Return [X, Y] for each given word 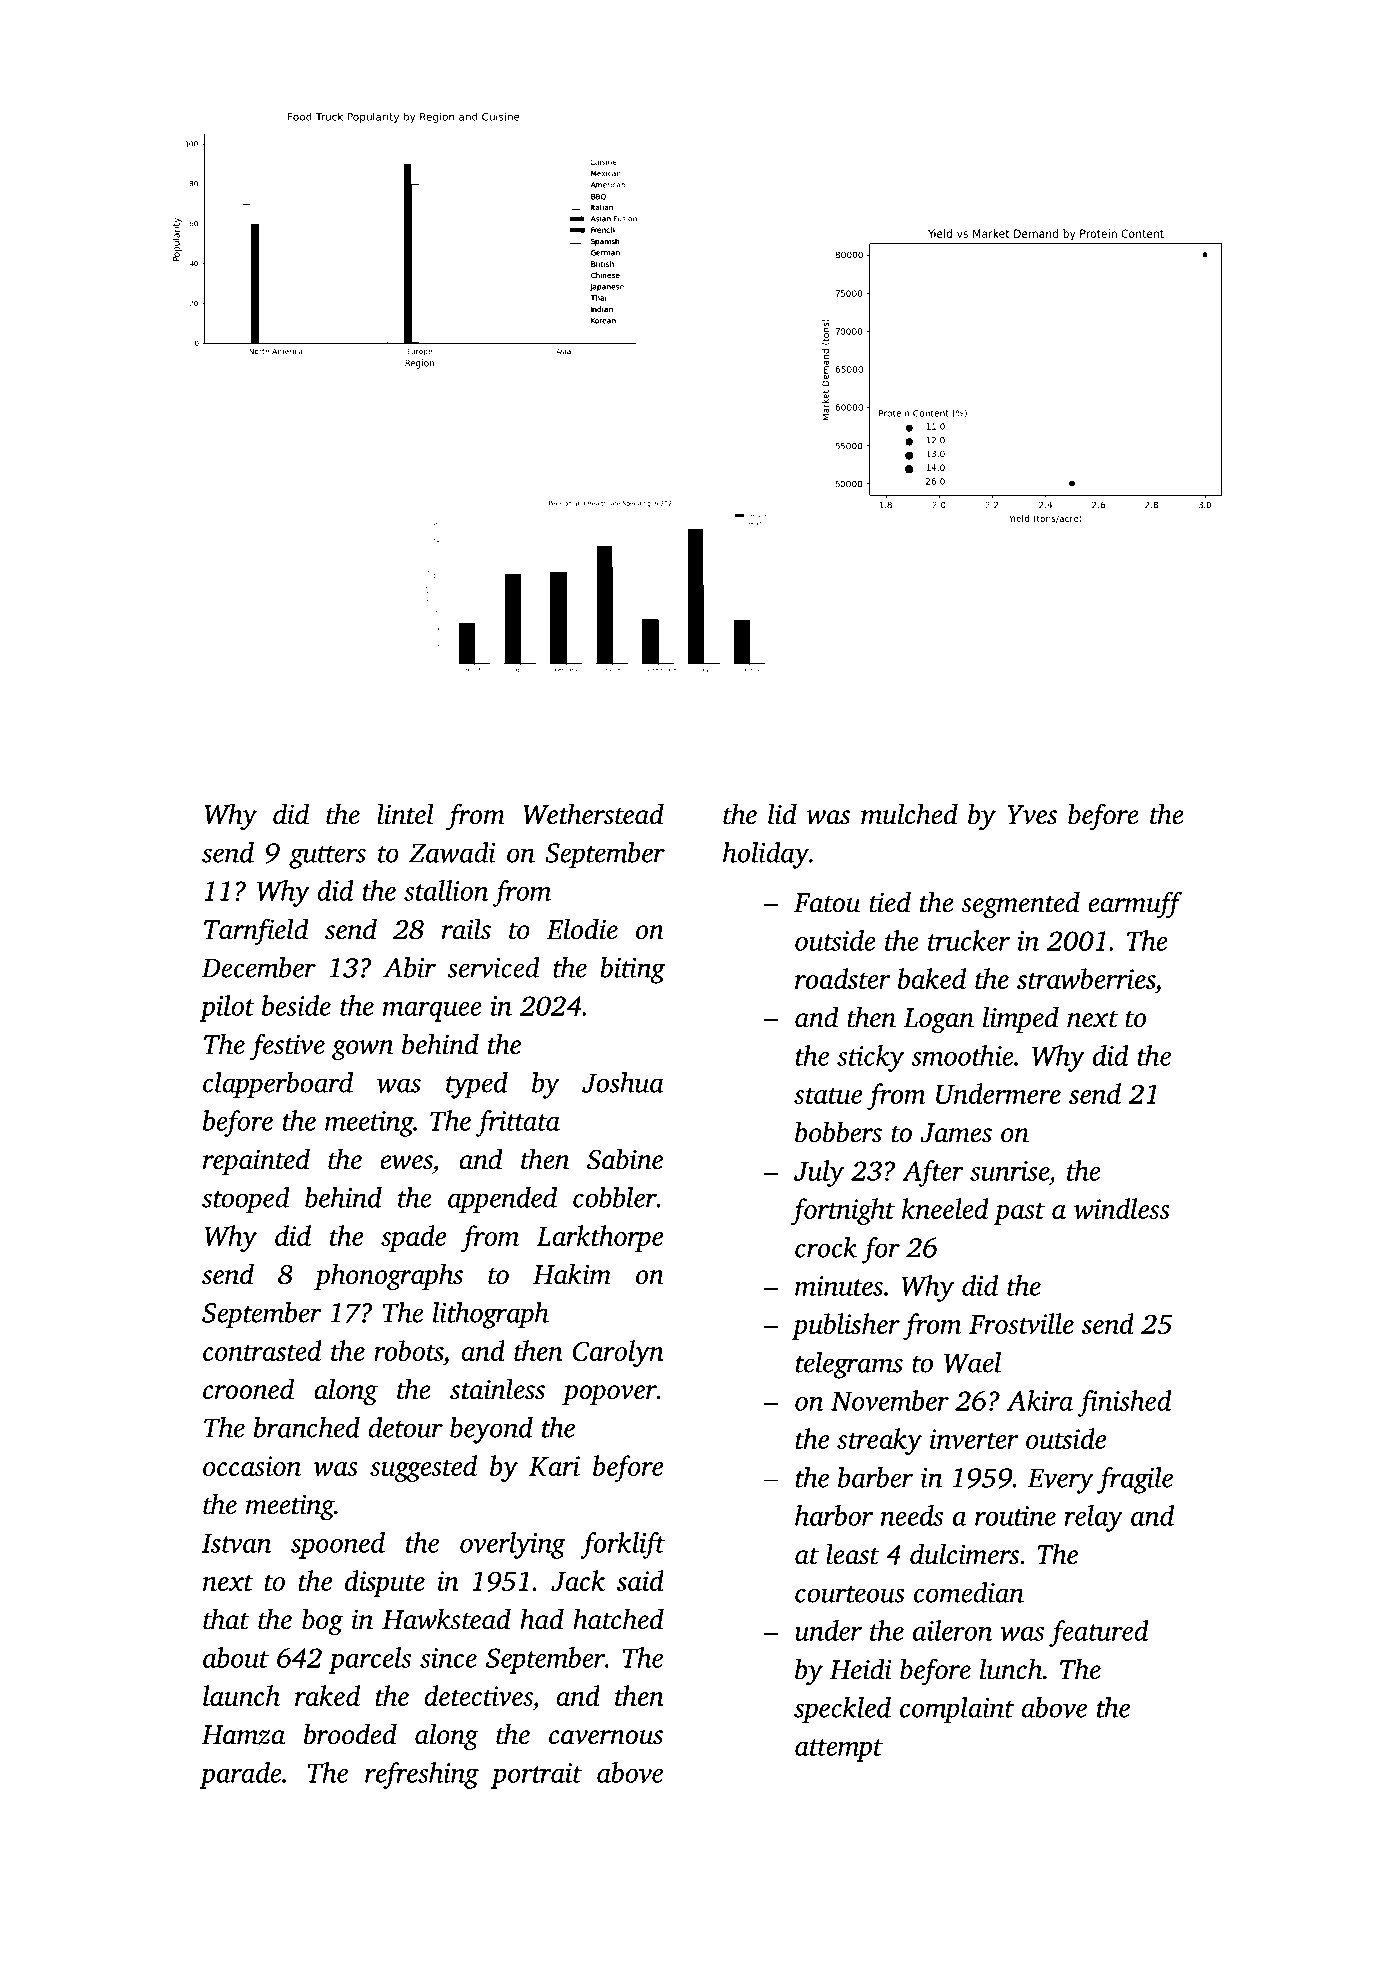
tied [890, 902]
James [956, 1133]
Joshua [623, 1082]
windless [1122, 1208]
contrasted [262, 1350]
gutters [327, 857]
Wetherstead [593, 814]
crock [826, 1247]
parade [241, 1775]
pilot [227, 1008]
